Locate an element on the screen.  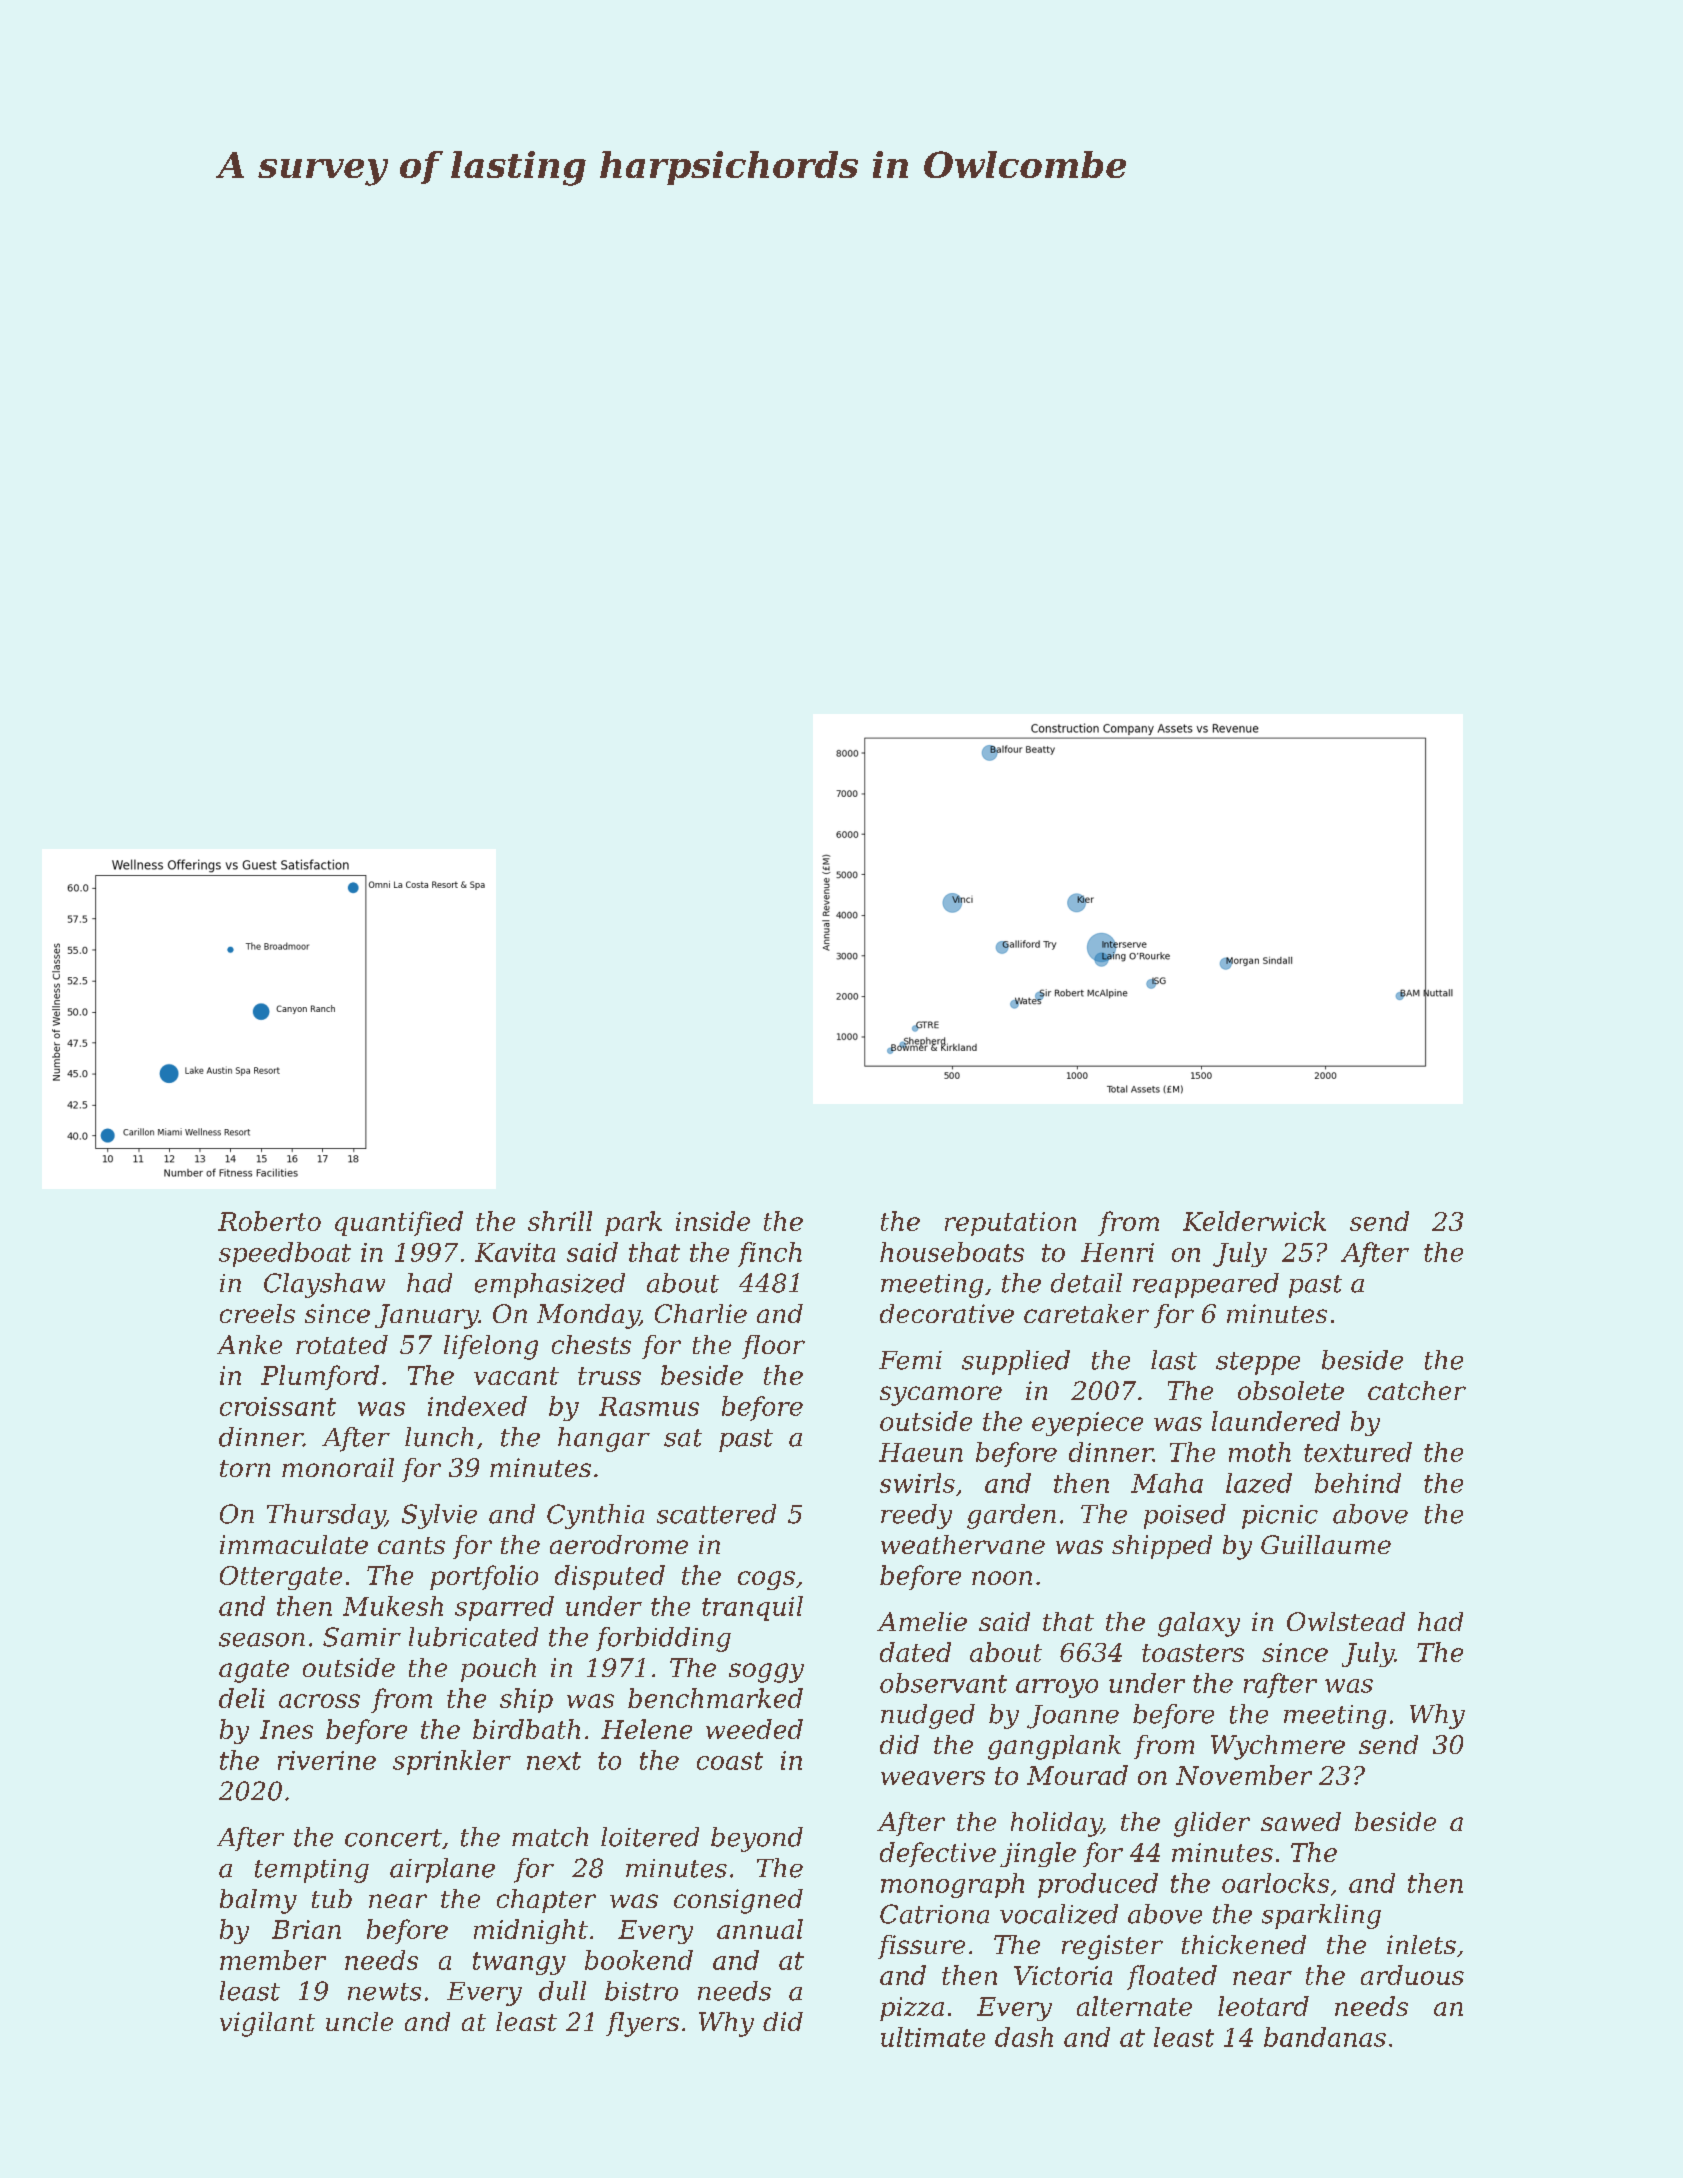
swirls is located at coordinates (917, 1483).
